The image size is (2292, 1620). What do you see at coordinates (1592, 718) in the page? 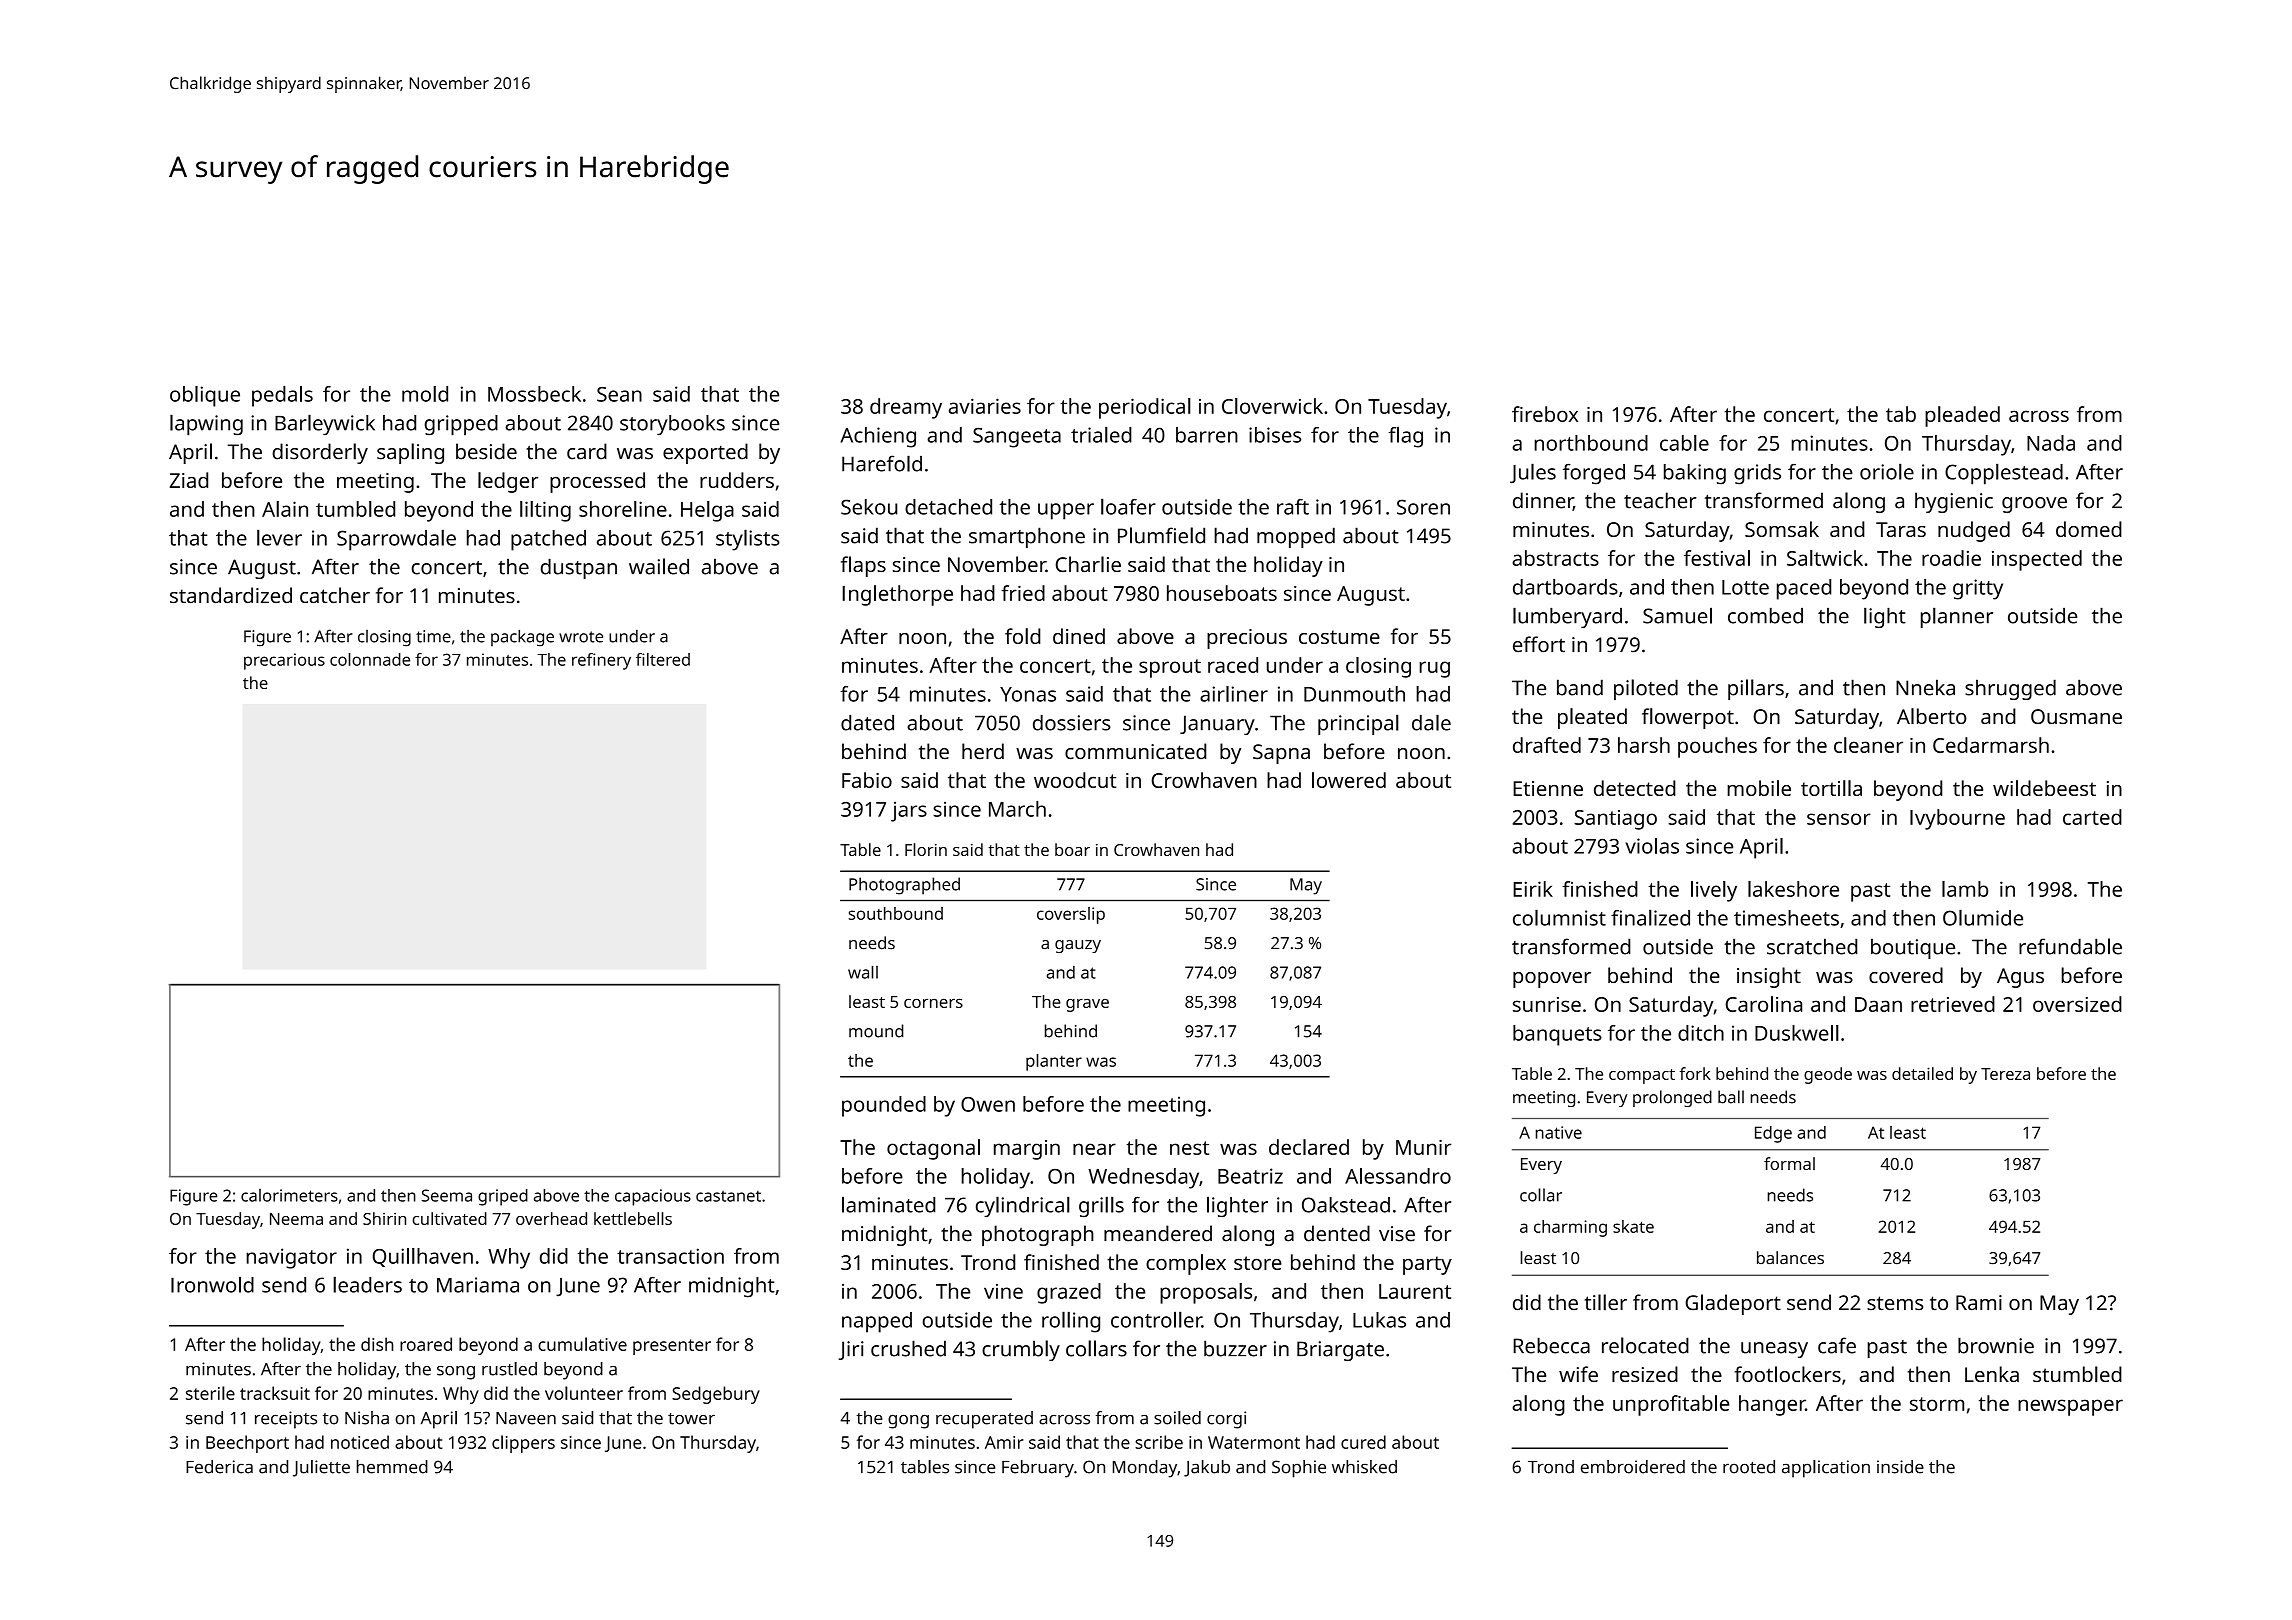
I see `pleated` at bounding box center [1592, 718].
